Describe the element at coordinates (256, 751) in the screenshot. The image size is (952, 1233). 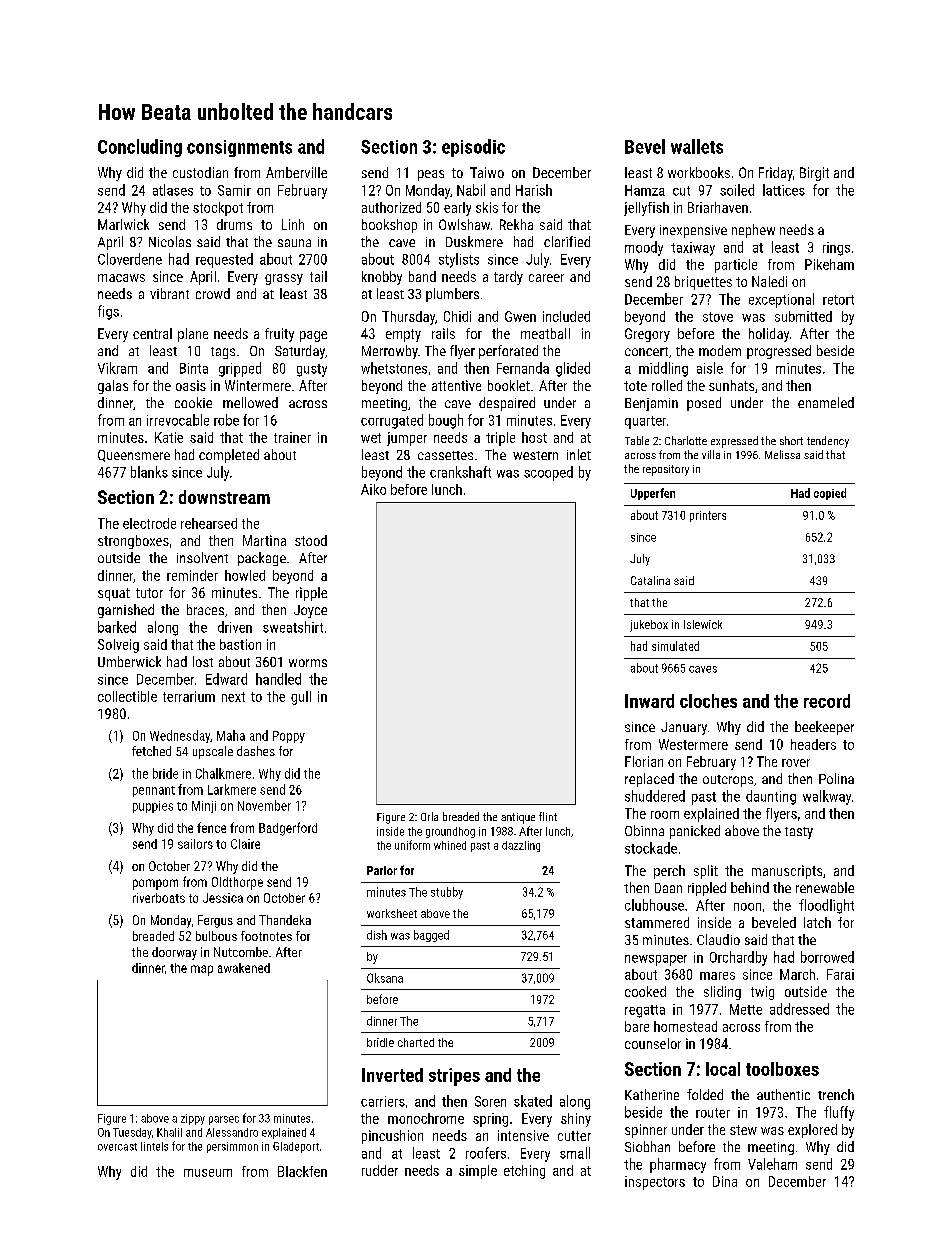
I see `dashes` at that location.
